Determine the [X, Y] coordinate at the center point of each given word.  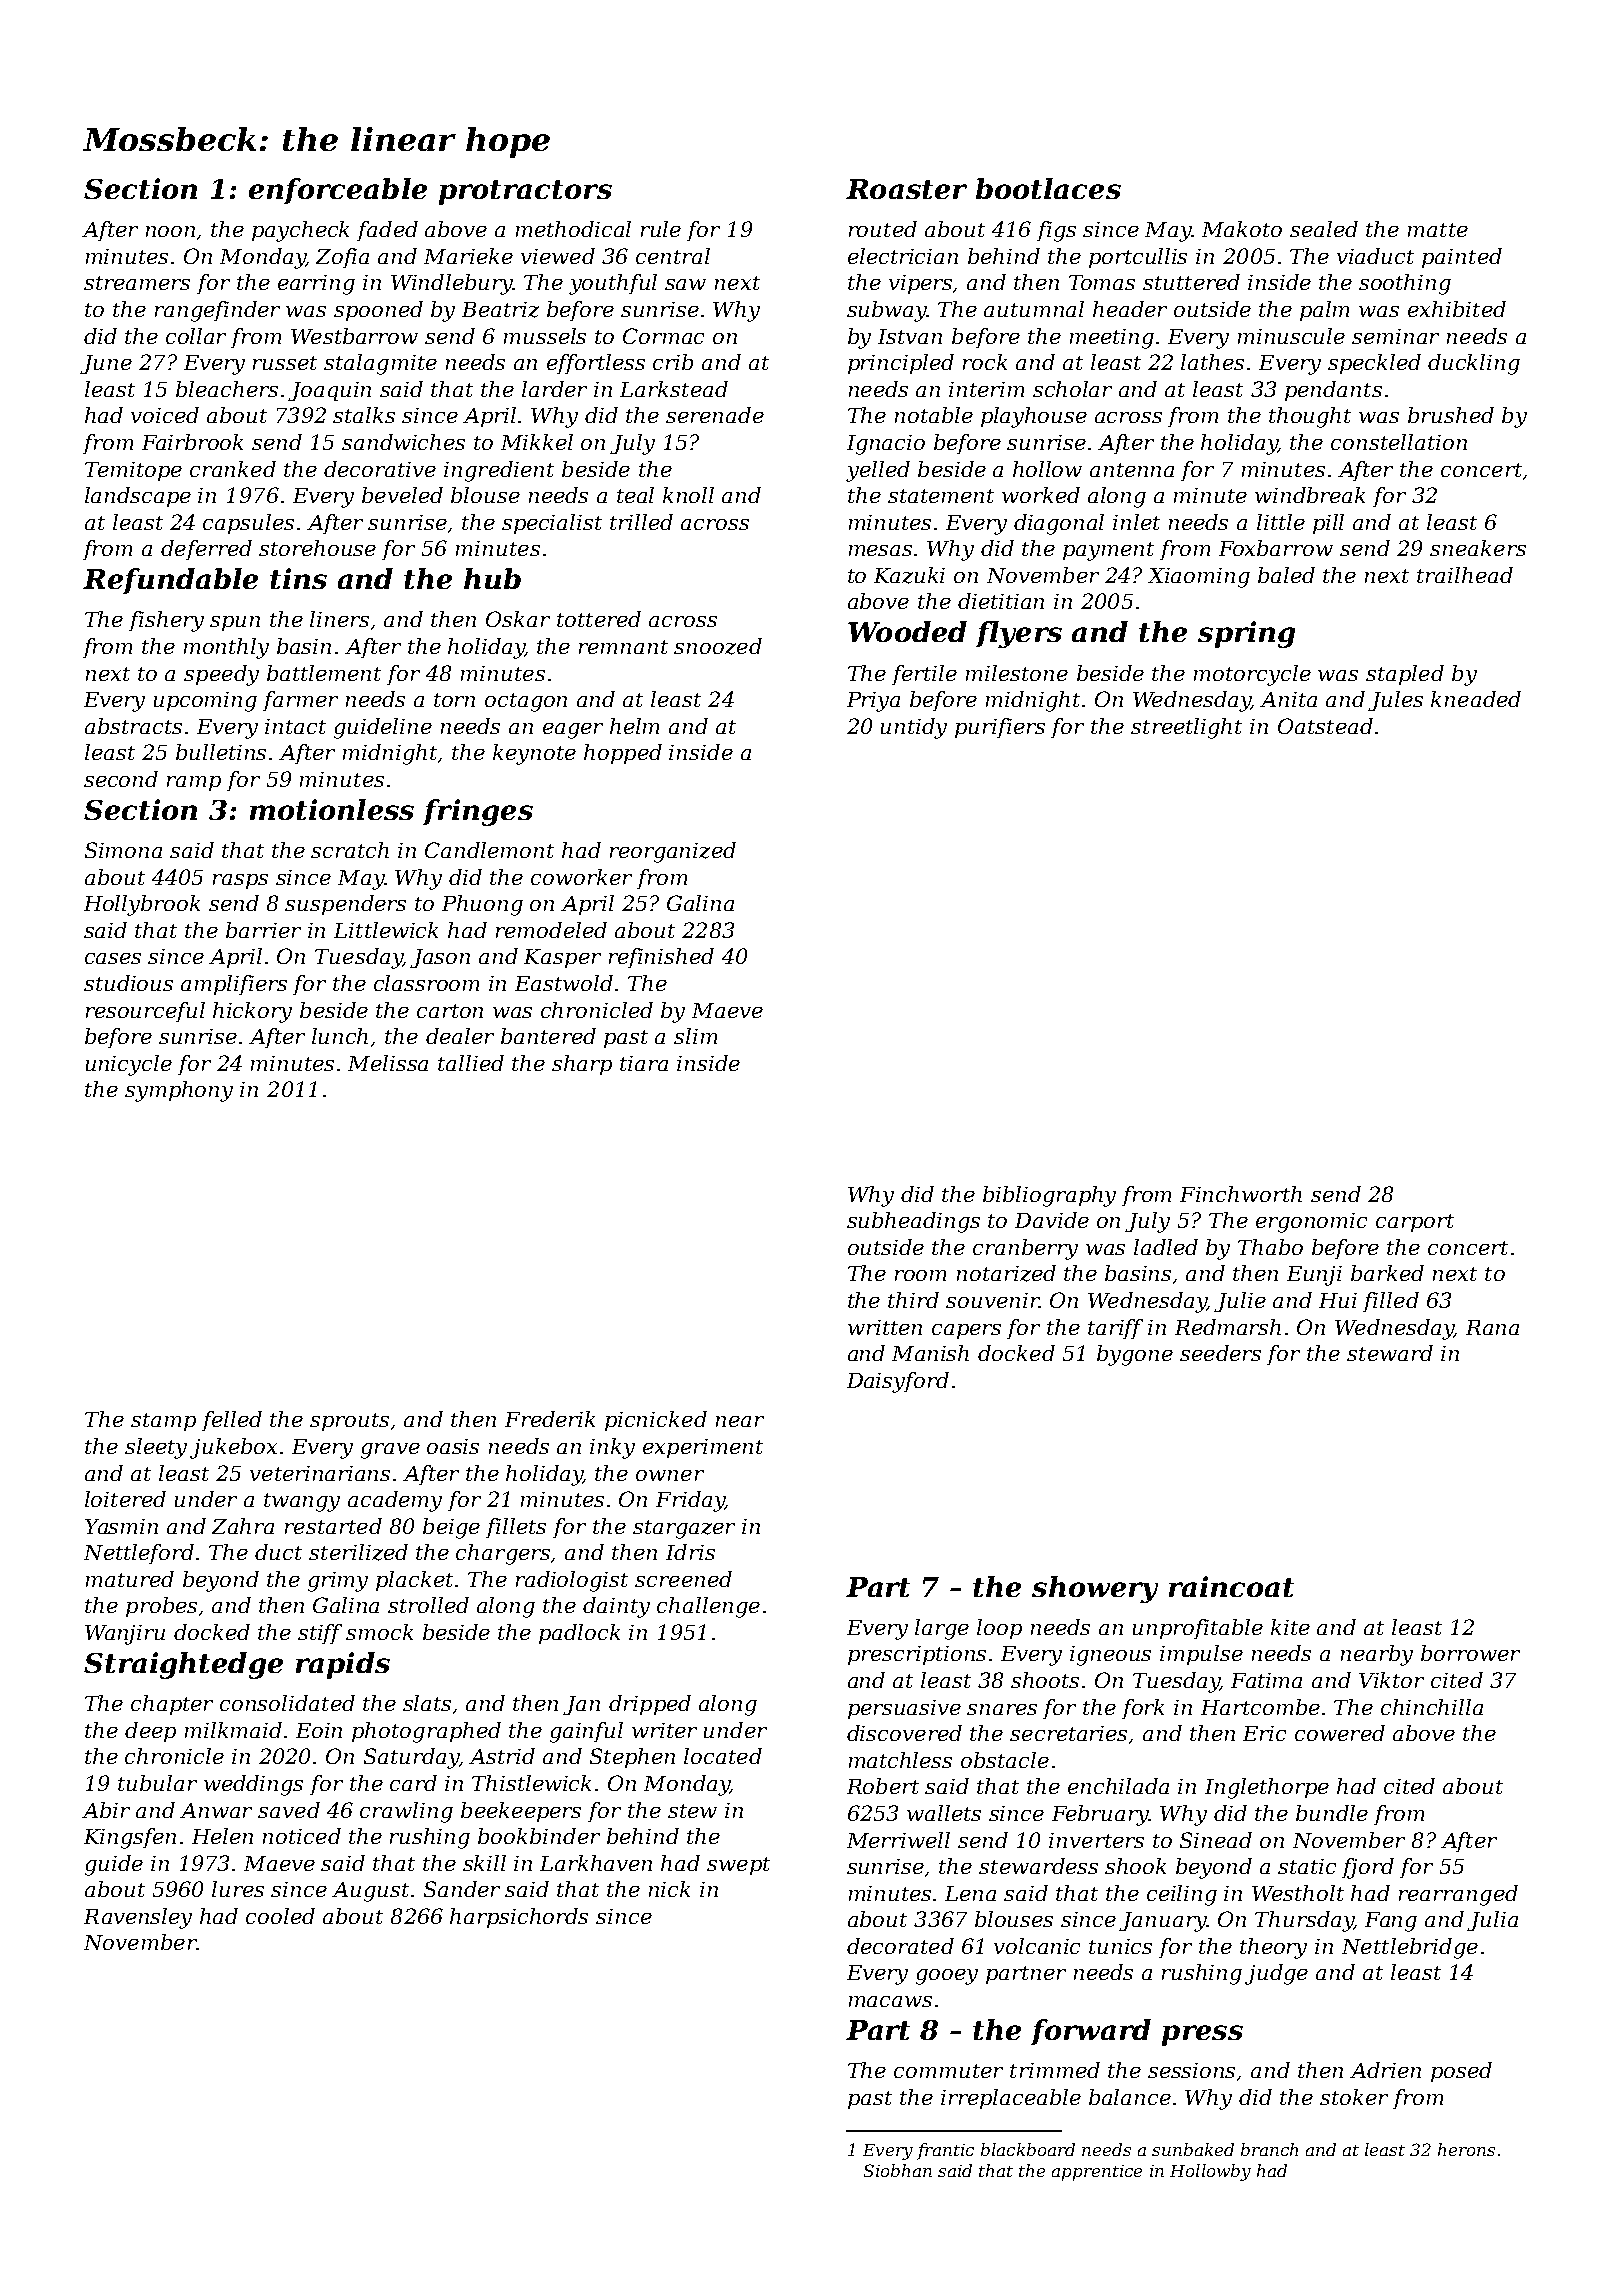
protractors [525, 192]
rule [661, 229]
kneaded [1476, 699]
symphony [179, 1091]
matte [1438, 230]
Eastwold [564, 983]
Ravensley [138, 1918]
